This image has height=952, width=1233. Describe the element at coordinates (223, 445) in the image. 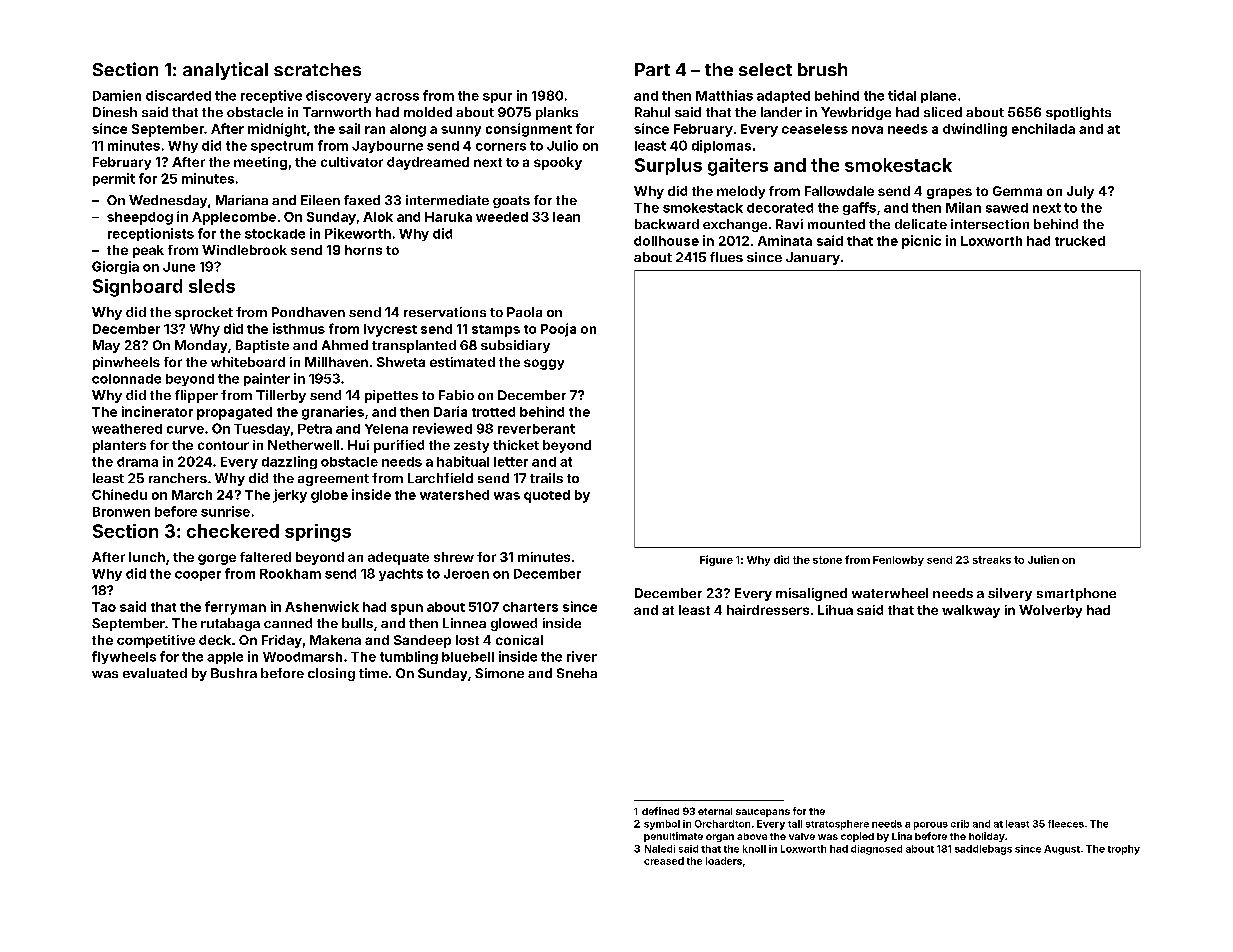

I see `contour` at that location.
